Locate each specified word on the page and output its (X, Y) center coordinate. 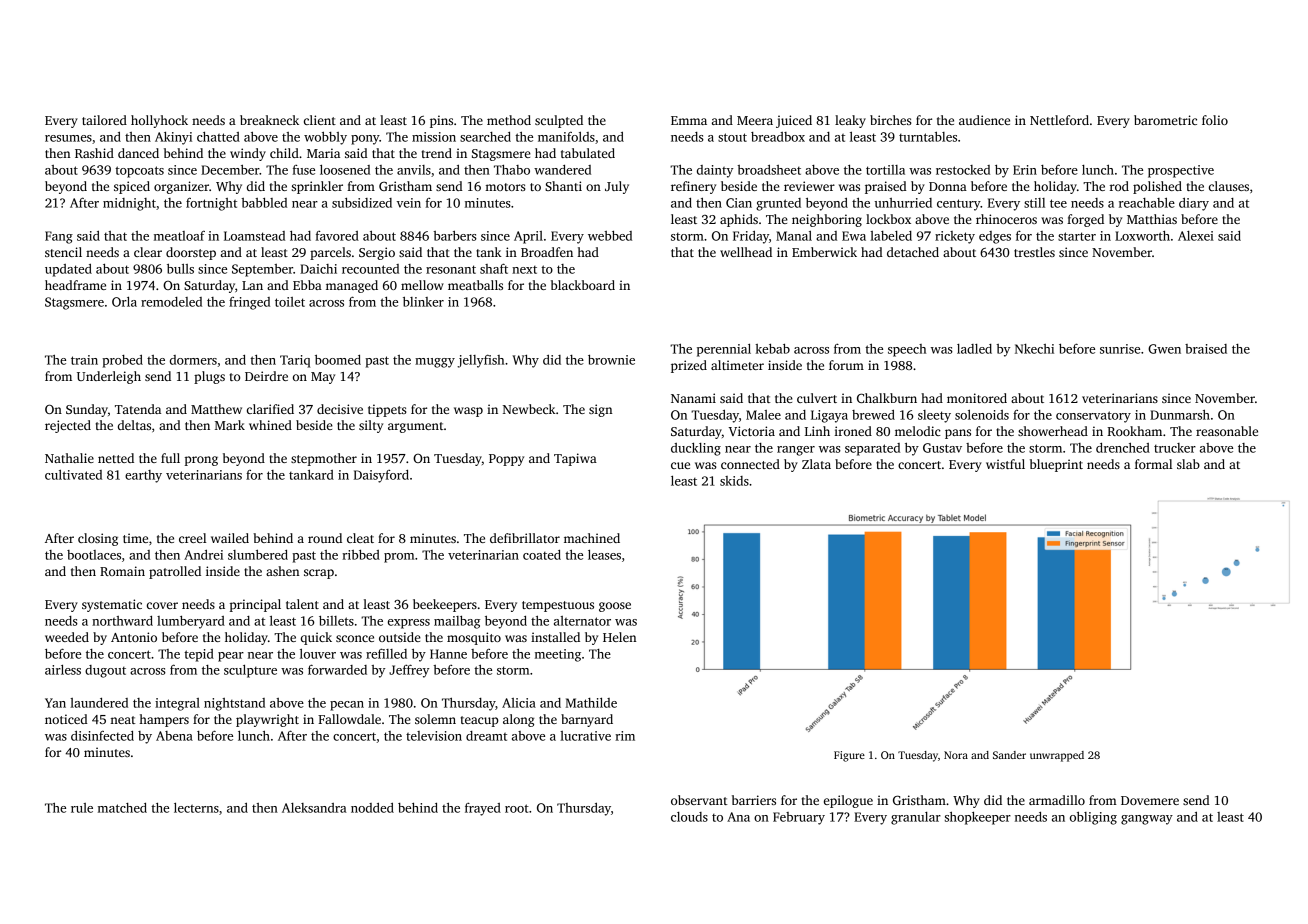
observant (699, 800)
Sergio (377, 253)
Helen (619, 637)
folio (1215, 120)
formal (1153, 464)
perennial (724, 350)
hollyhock (159, 121)
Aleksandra (314, 808)
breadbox (778, 137)
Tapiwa (575, 459)
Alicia (519, 703)
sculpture (250, 671)
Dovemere (1150, 800)
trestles (1034, 252)
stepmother (324, 459)
